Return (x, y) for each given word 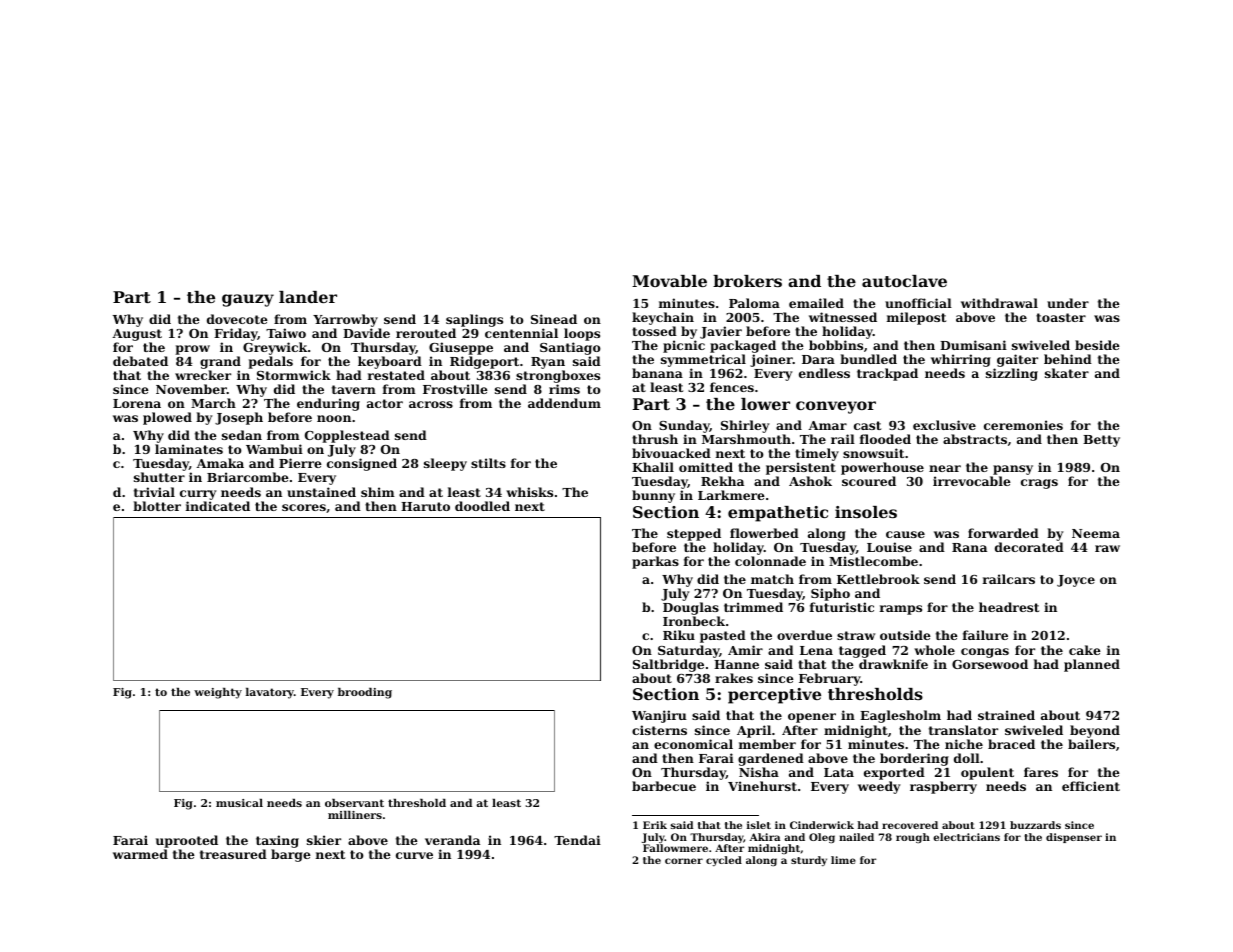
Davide (366, 333)
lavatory (270, 693)
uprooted (187, 841)
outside (905, 635)
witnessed (843, 317)
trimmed (753, 607)
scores (304, 507)
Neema (1096, 533)
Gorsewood (990, 664)
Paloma (754, 303)
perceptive (774, 696)
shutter (159, 477)
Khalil (653, 467)
